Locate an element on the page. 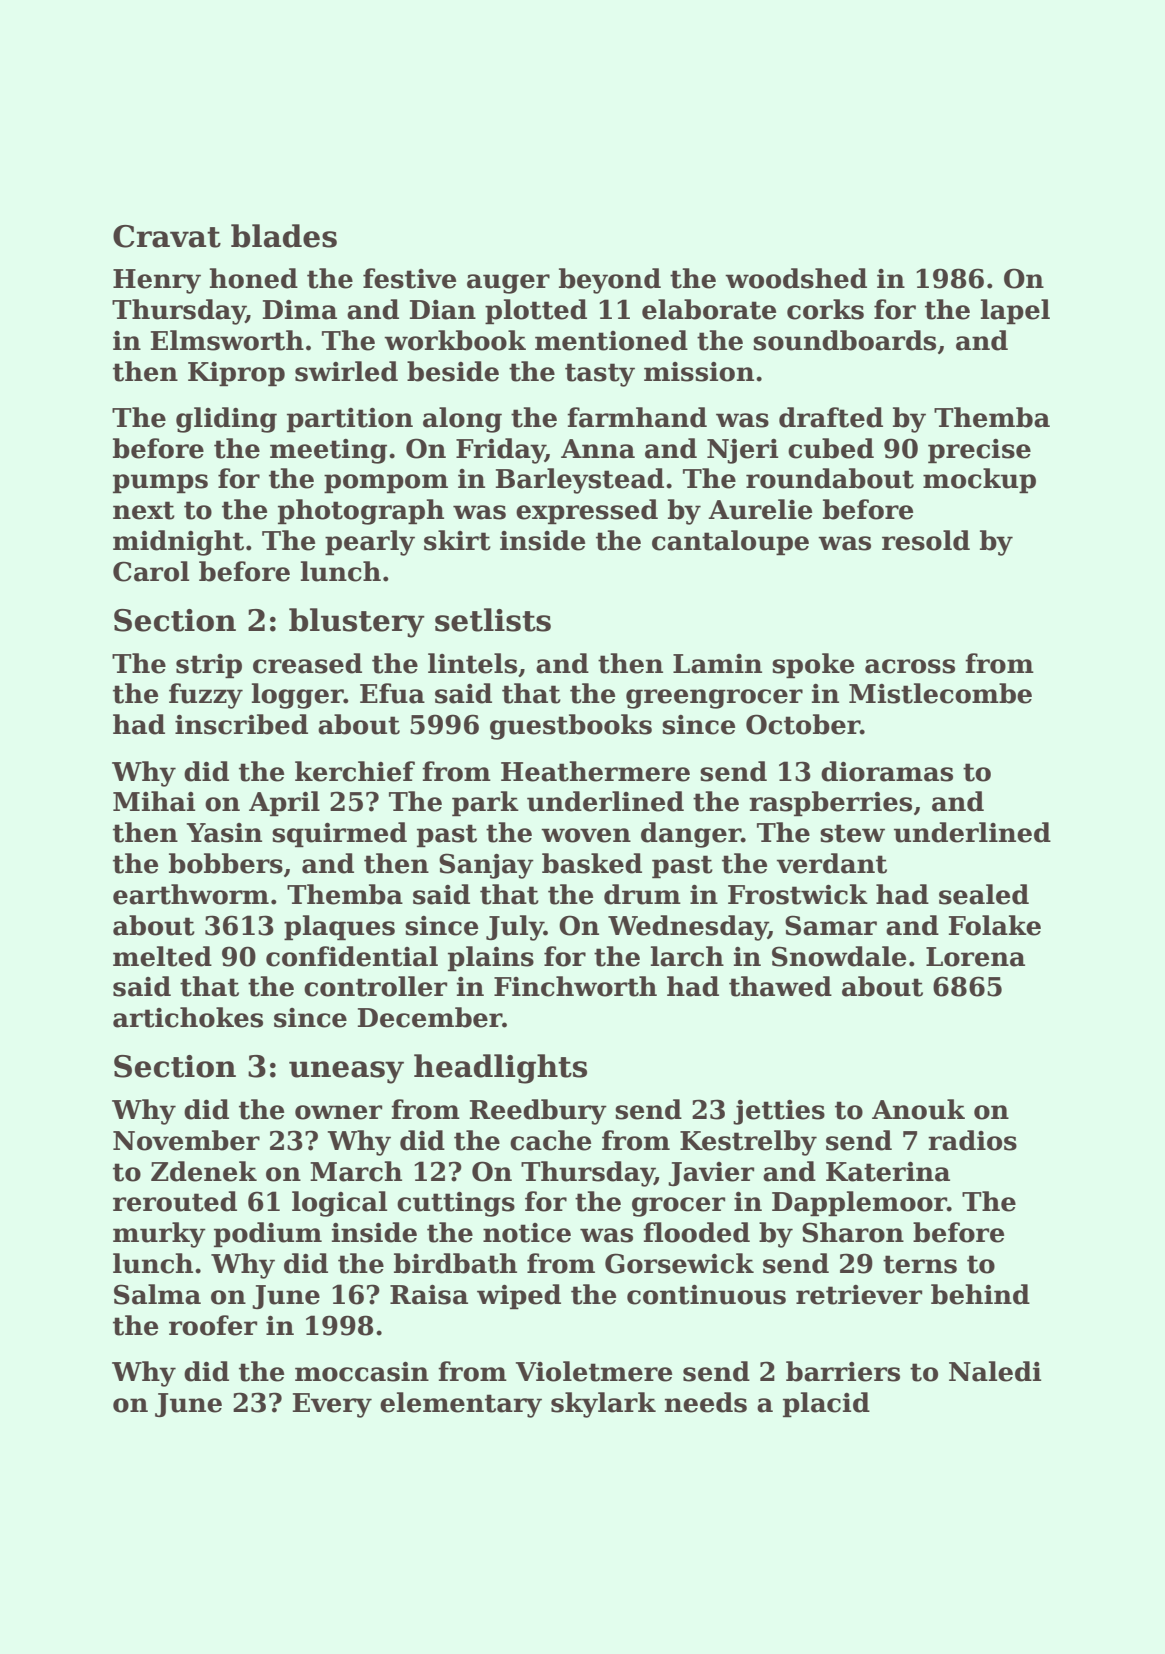  skylark is located at coordinates (603, 1405).
